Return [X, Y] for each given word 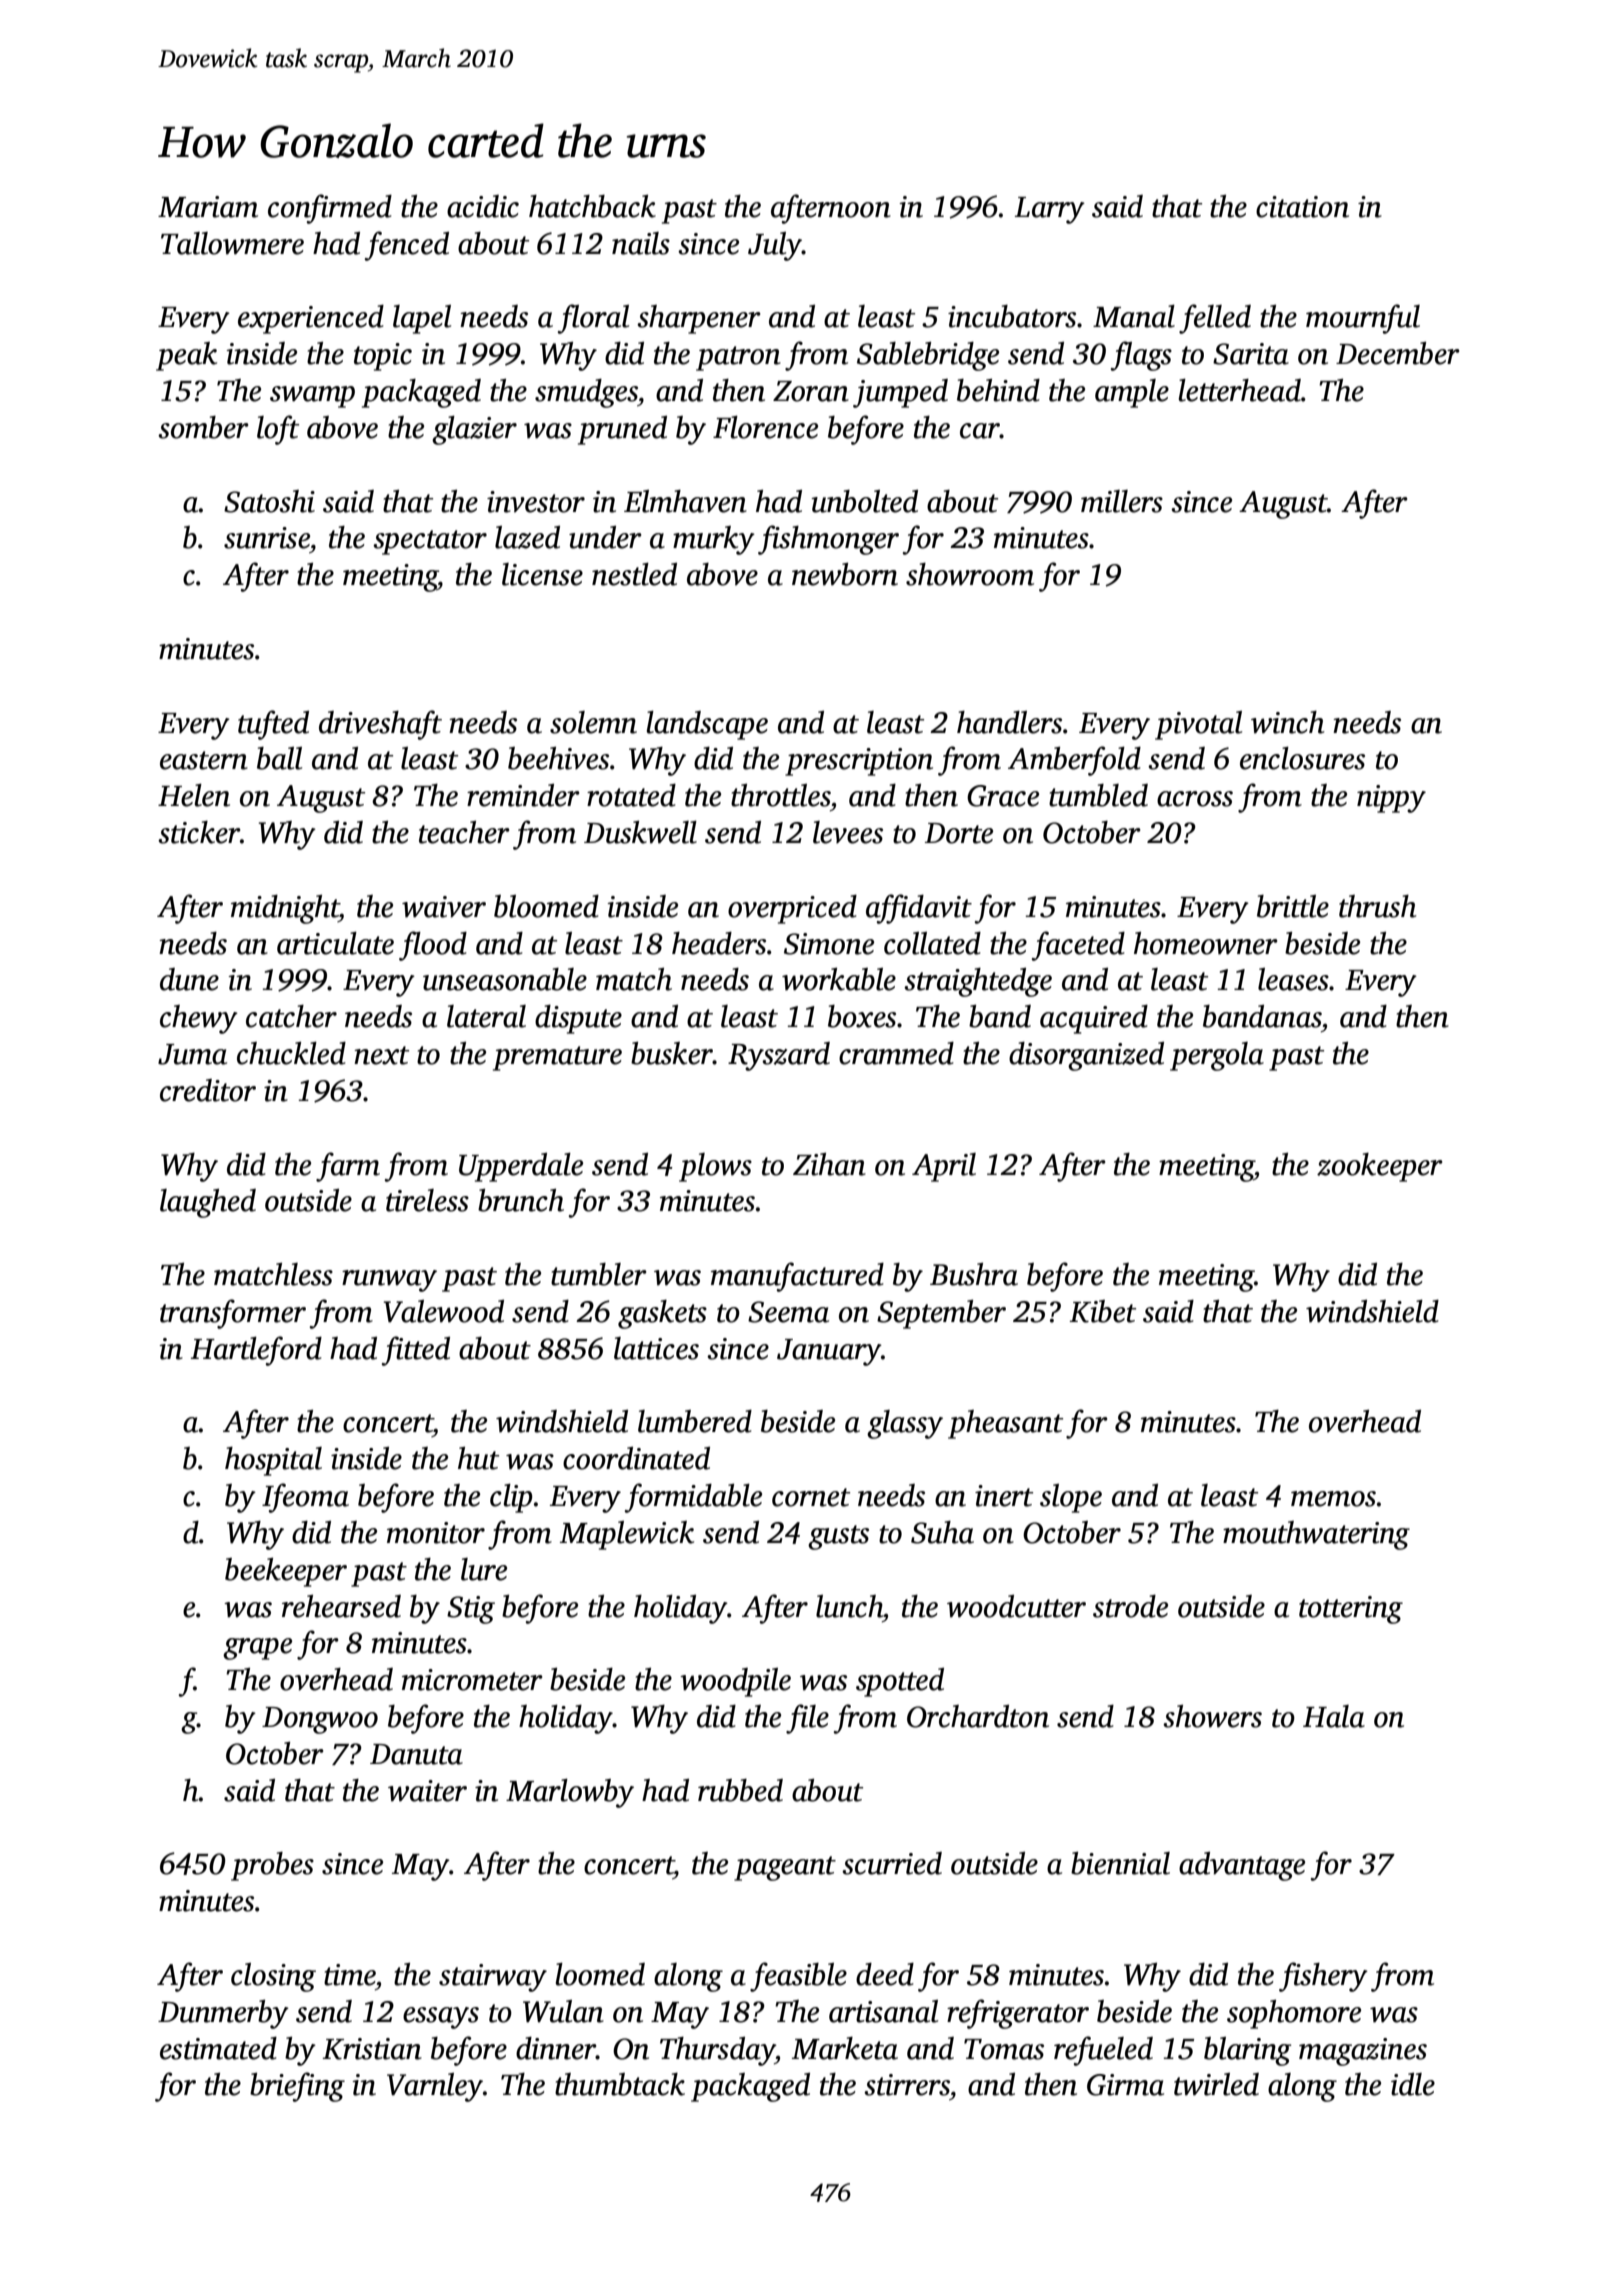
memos [1333, 1499]
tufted [273, 725]
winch [1287, 722]
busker [672, 1053]
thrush [1377, 906]
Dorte [959, 833]
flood [433, 946]
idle [1413, 2084]
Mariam [208, 207]
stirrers [907, 2085]
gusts [838, 1537]
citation [1302, 207]
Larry [1050, 210]
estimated [218, 2048]
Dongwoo [320, 1720]
